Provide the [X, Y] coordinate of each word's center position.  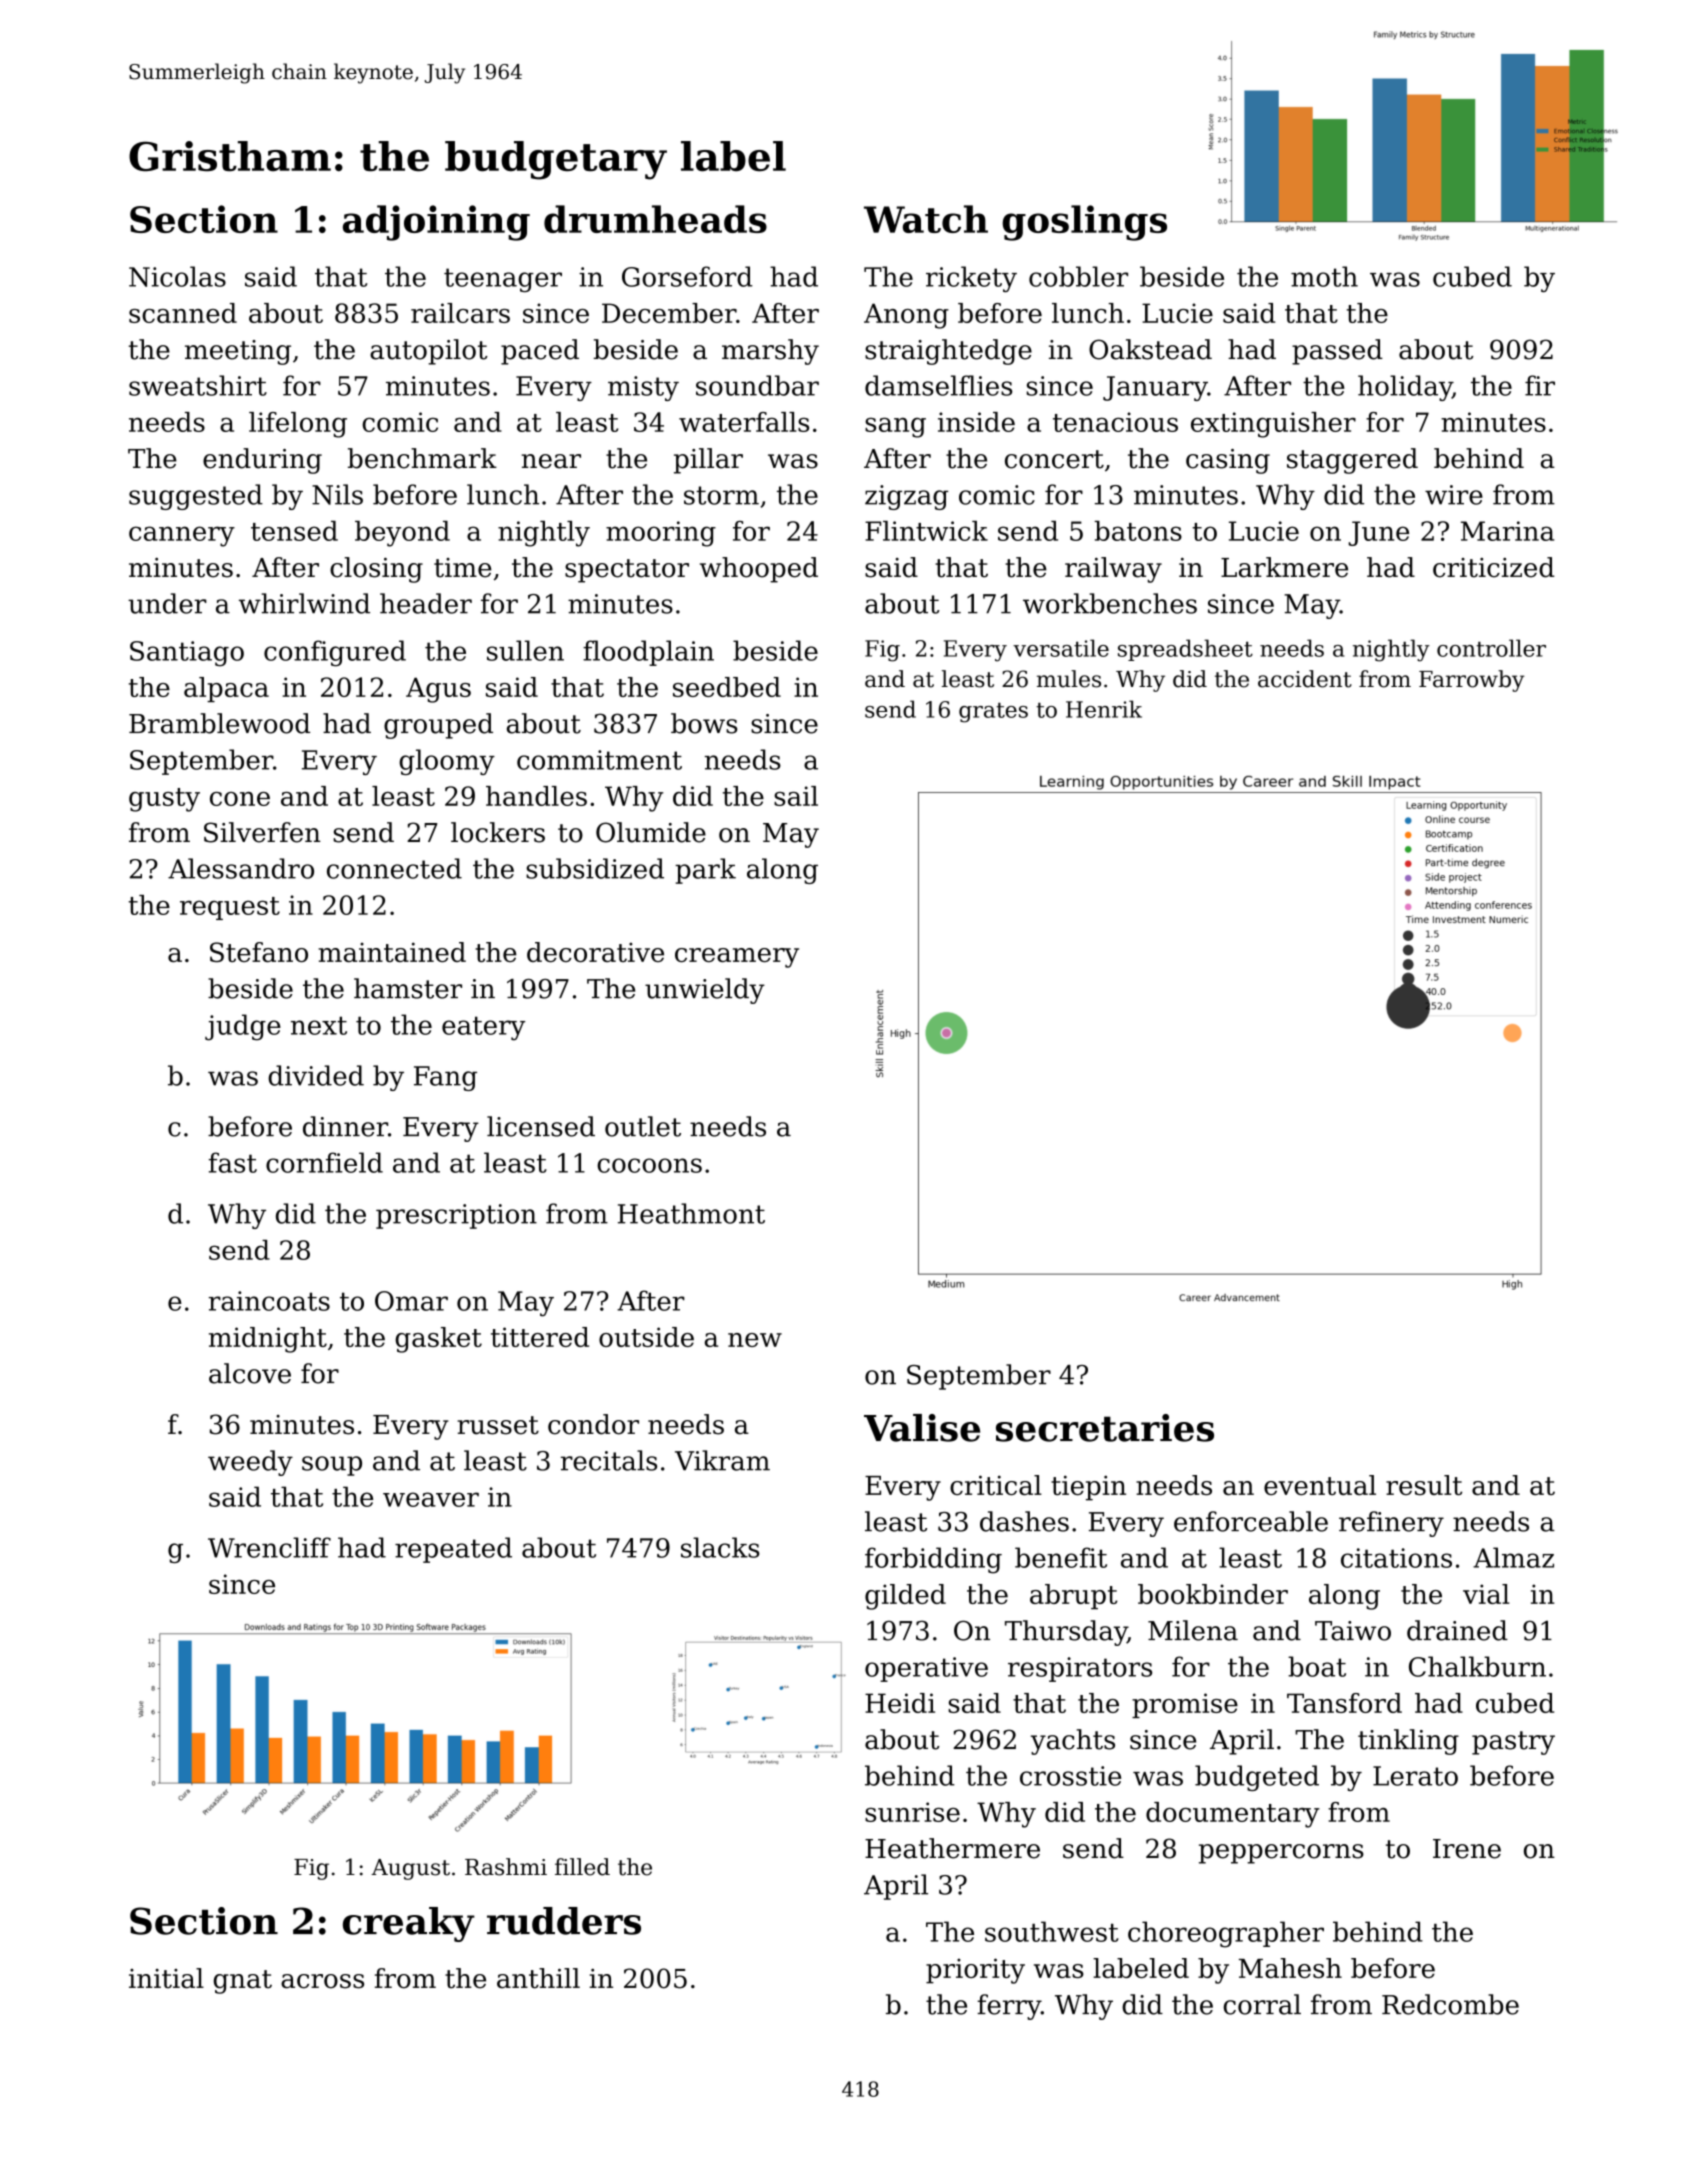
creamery [737, 958]
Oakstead [1150, 349]
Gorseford [687, 276]
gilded [905, 1597]
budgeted [1257, 1778]
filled [582, 1867]
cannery [182, 536]
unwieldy [705, 991]
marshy [770, 352]
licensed [541, 1126]
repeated [453, 1550]
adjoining [436, 223]
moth [1324, 276]
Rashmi [506, 1867]
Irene [1467, 1849]
